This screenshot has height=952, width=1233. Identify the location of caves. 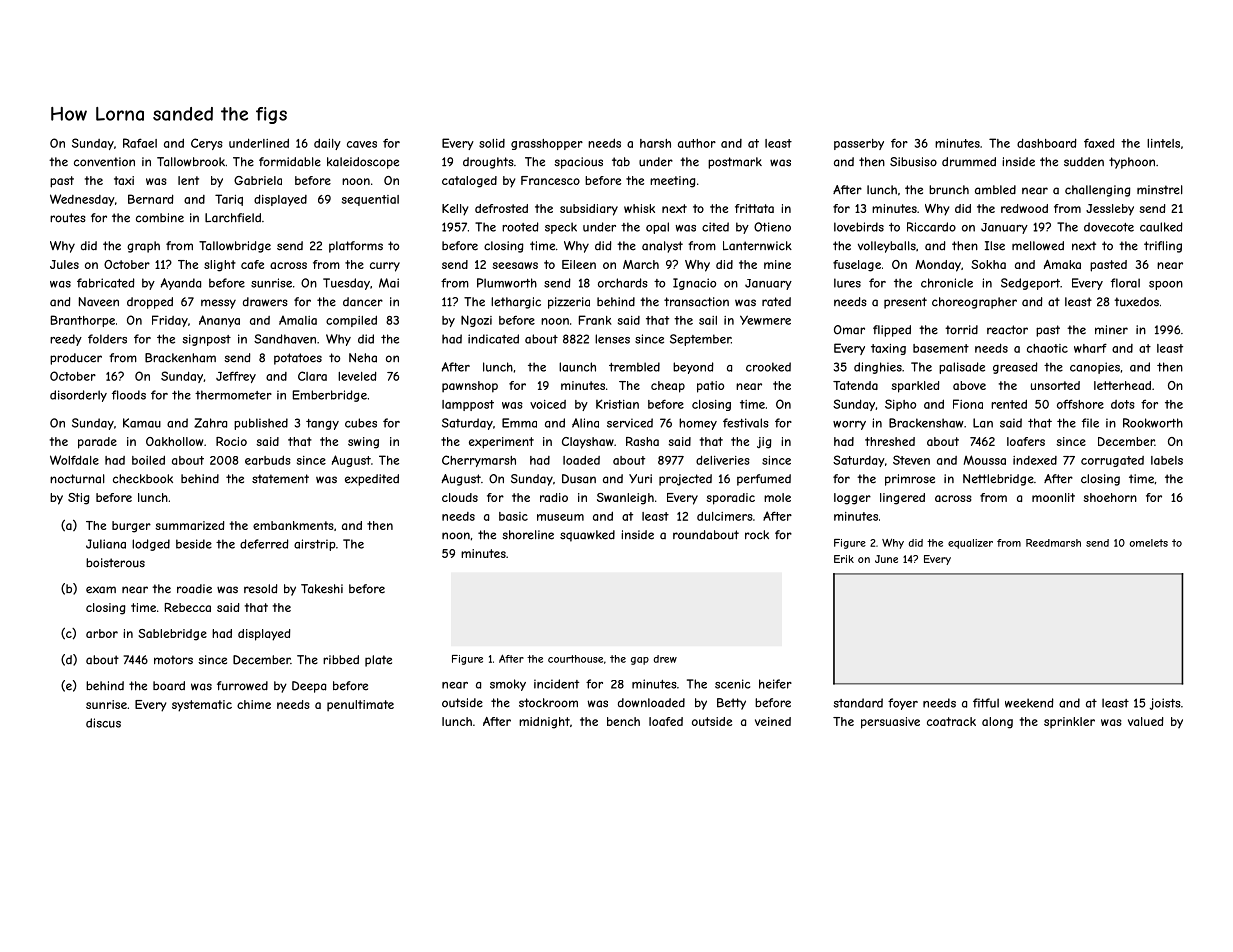
(362, 144).
